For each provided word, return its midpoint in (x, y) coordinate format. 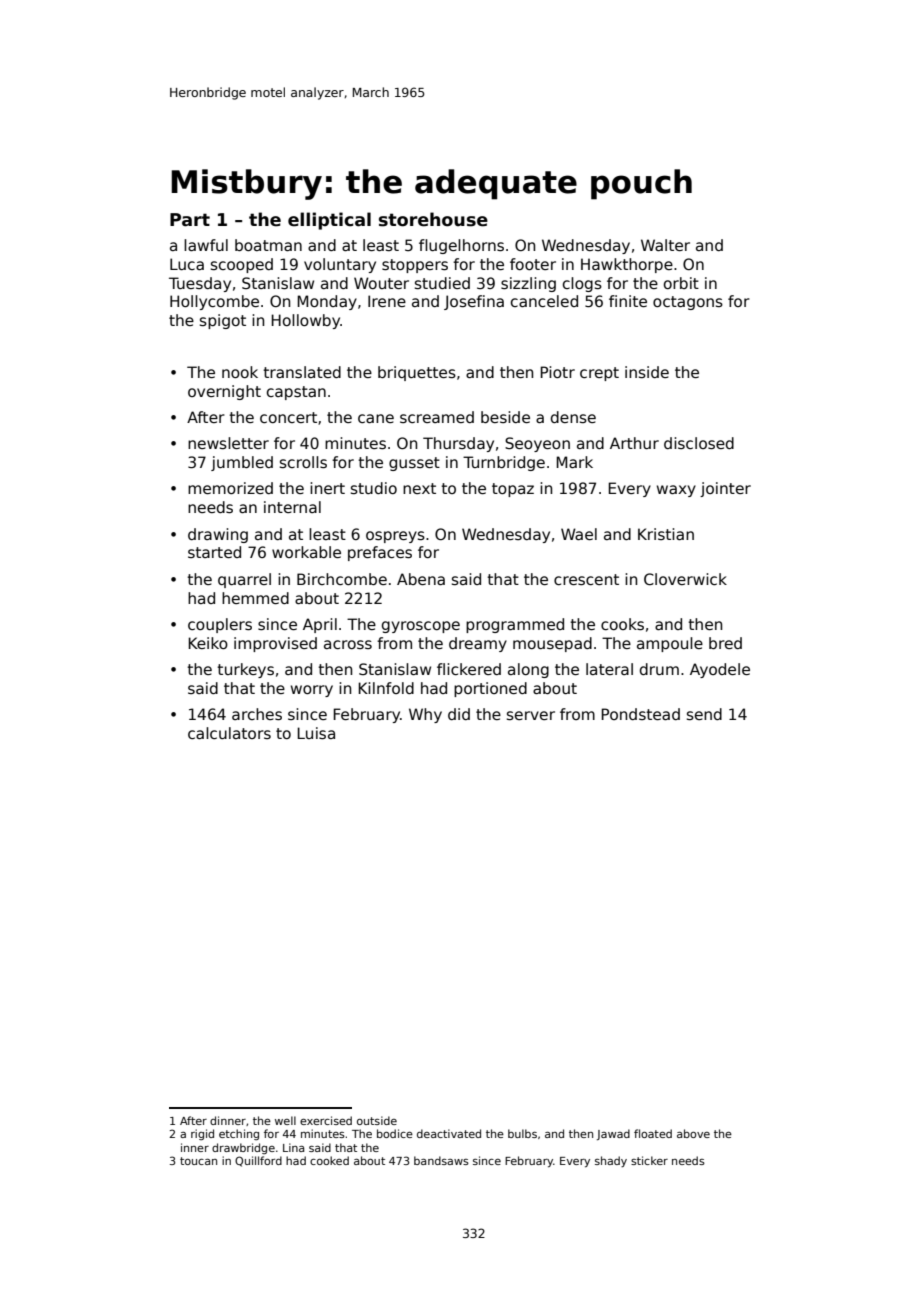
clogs (582, 284)
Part (190, 220)
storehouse (433, 219)
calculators (229, 733)
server (531, 715)
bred (725, 643)
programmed (515, 625)
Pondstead (640, 714)
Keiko (208, 643)
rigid (202, 1134)
